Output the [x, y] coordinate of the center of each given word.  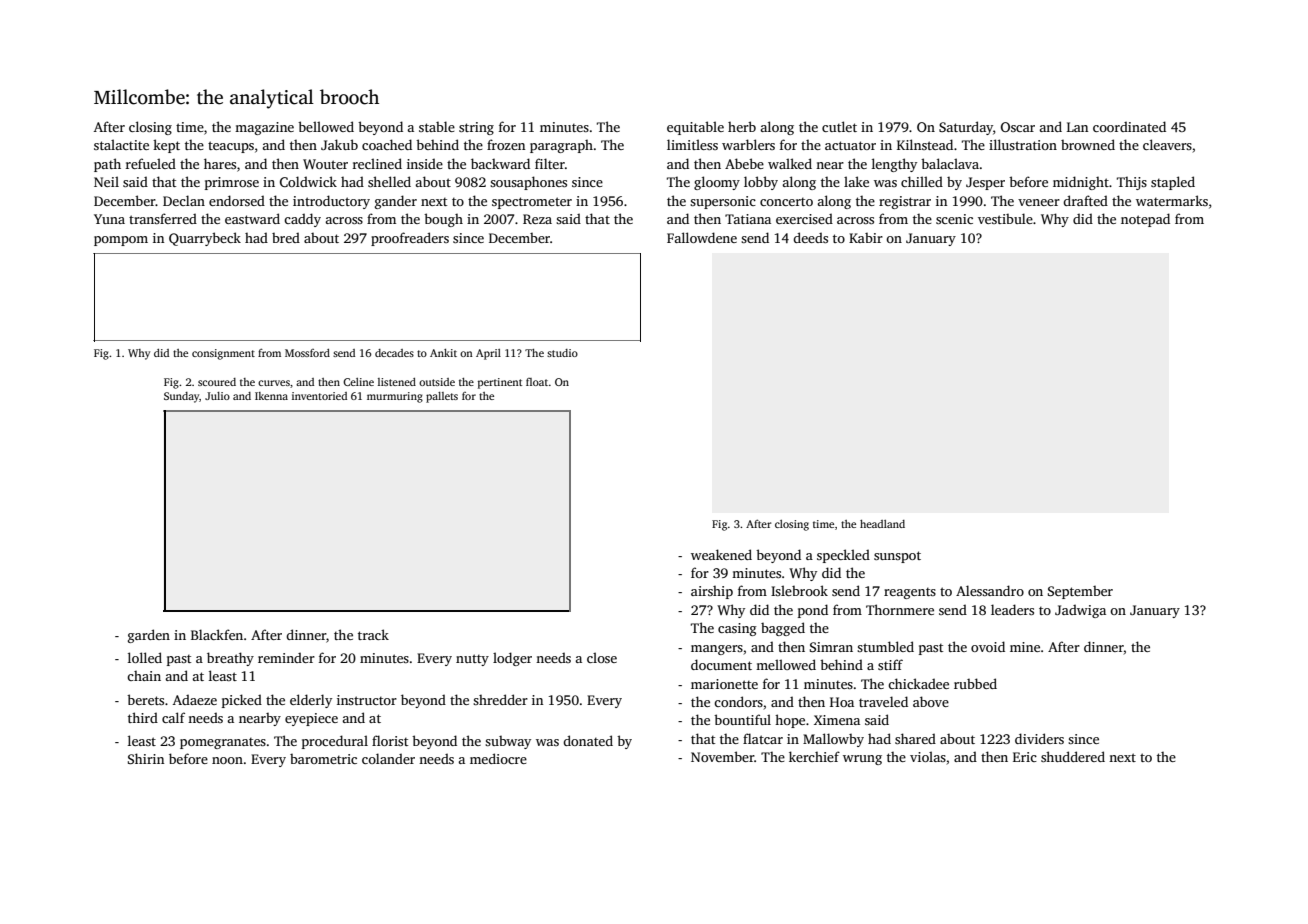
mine [1025, 647]
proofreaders [410, 239]
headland [882, 524]
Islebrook [799, 590]
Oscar [1018, 127]
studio [562, 353]
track [373, 634]
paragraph [561, 146]
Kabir [866, 238]
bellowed [326, 126]
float [537, 382]
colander [388, 758]
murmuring [395, 397]
